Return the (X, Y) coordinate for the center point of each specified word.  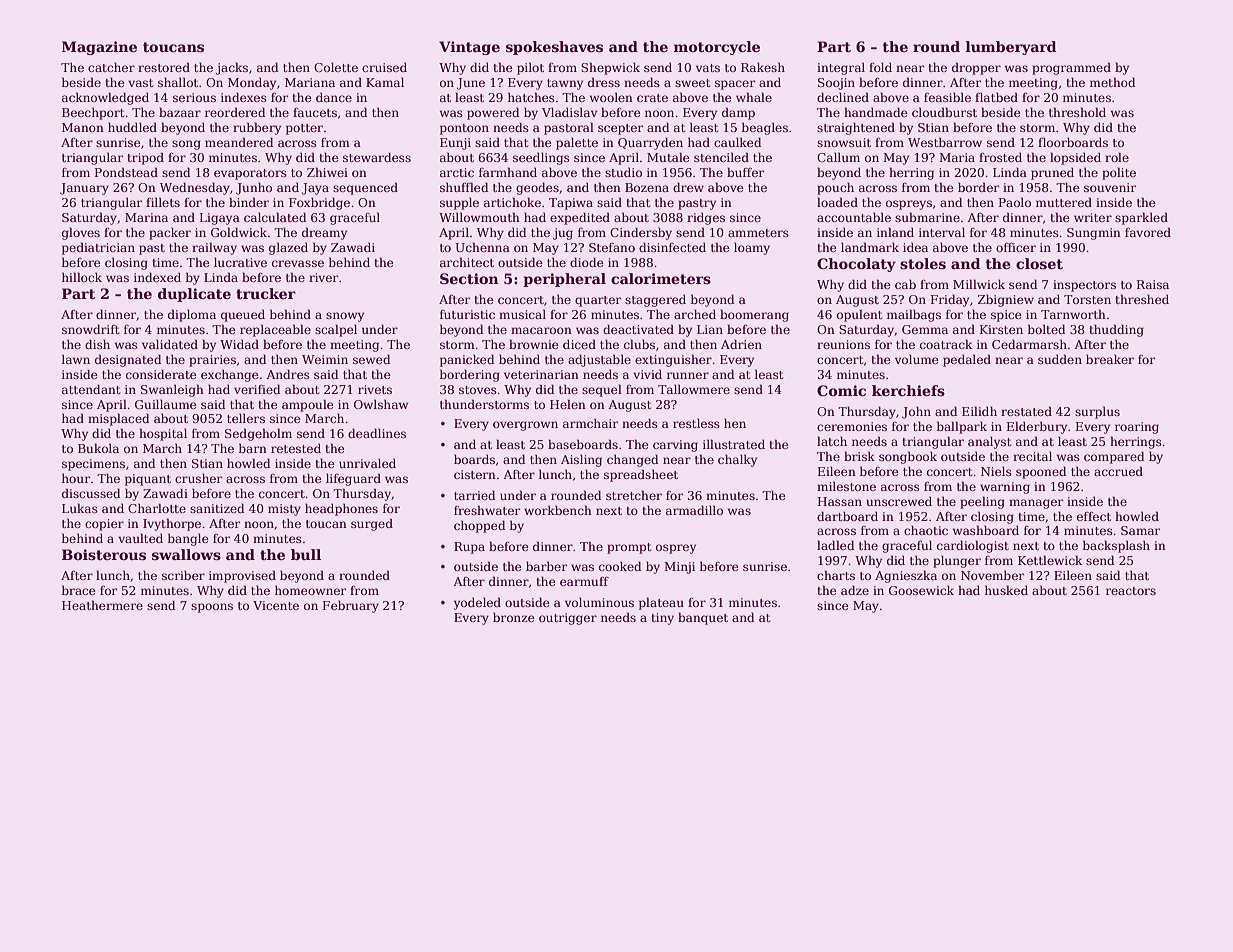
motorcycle (717, 48)
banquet (703, 618)
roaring (1137, 428)
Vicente (276, 605)
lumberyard (1011, 48)
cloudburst (944, 112)
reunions (843, 344)
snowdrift (90, 329)
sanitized (217, 508)
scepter (620, 129)
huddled (132, 127)
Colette (336, 67)
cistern (475, 474)
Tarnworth (1073, 314)
